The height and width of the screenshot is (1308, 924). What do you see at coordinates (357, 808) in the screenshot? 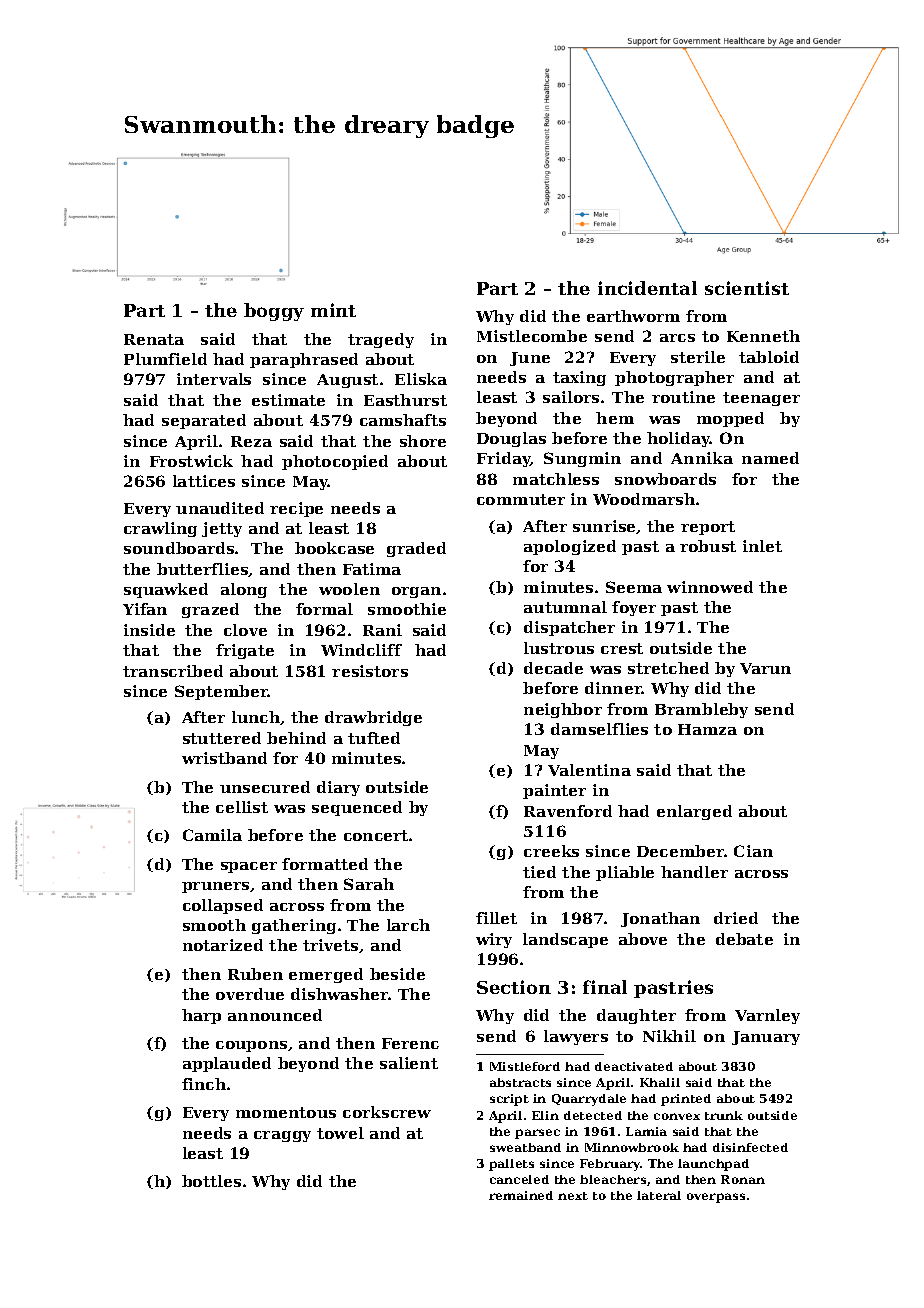
I see `sequenced` at bounding box center [357, 808].
